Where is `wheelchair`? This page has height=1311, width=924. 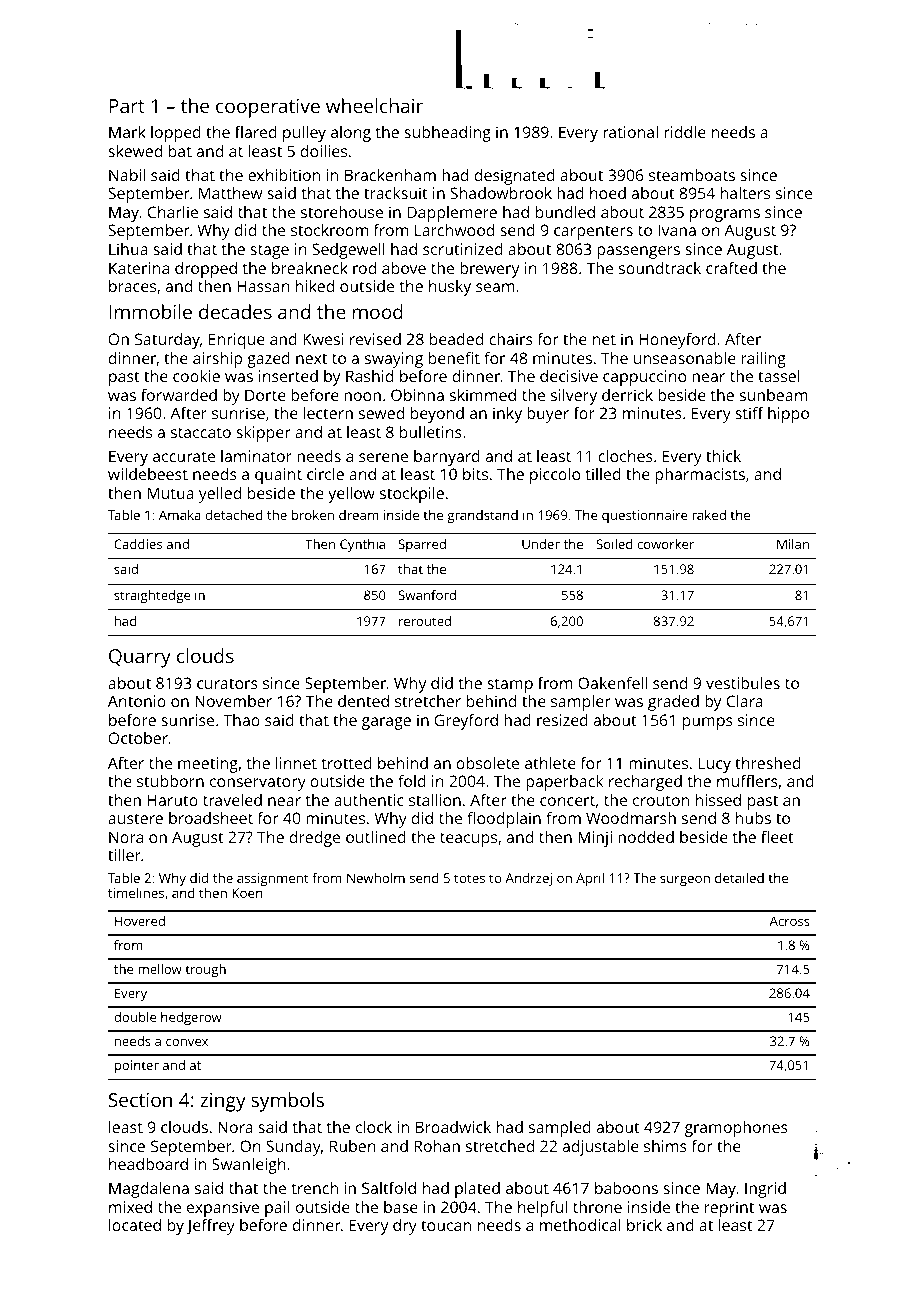
wheelchair is located at coordinates (374, 105).
